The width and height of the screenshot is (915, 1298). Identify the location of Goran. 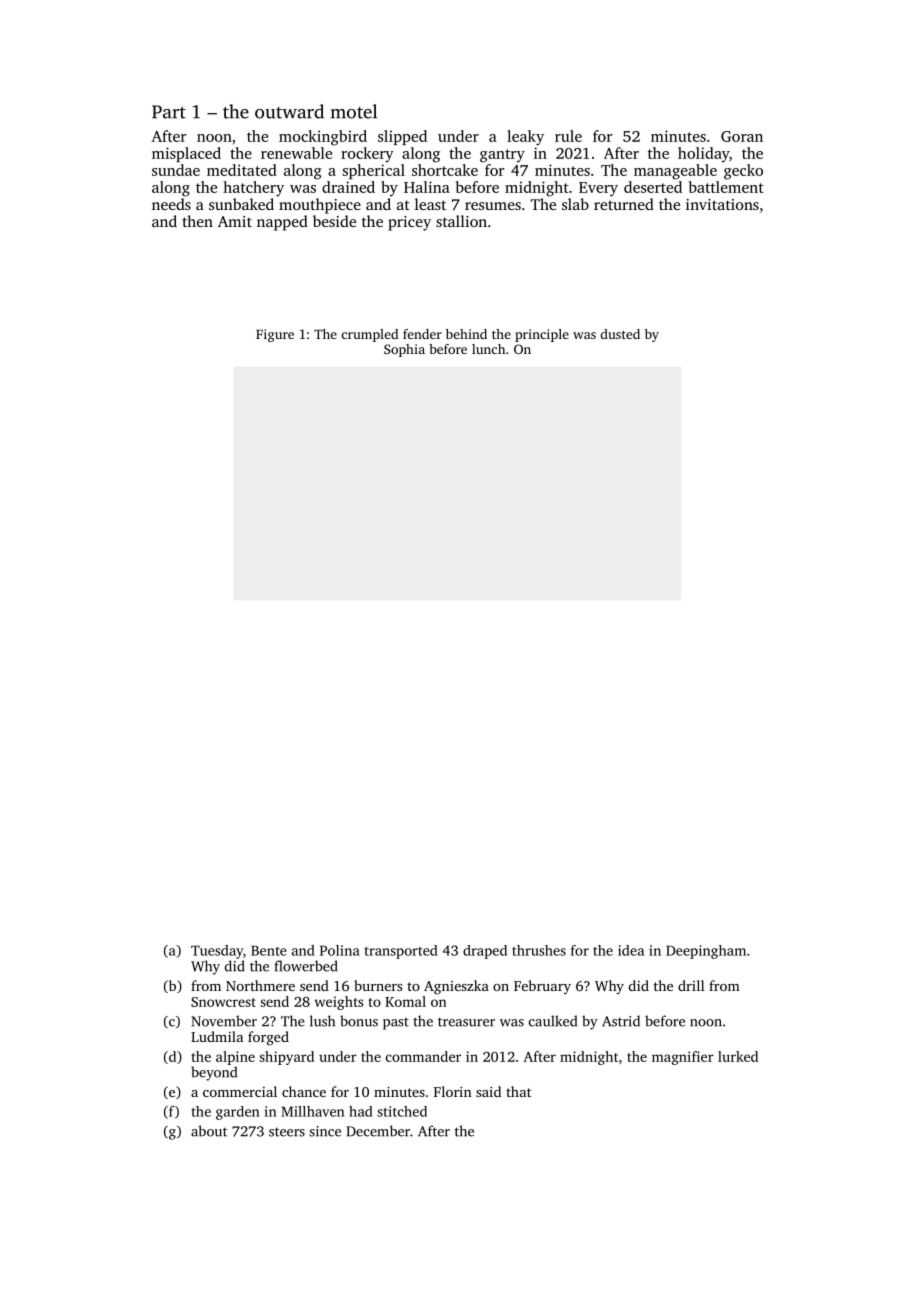
(742, 136).
